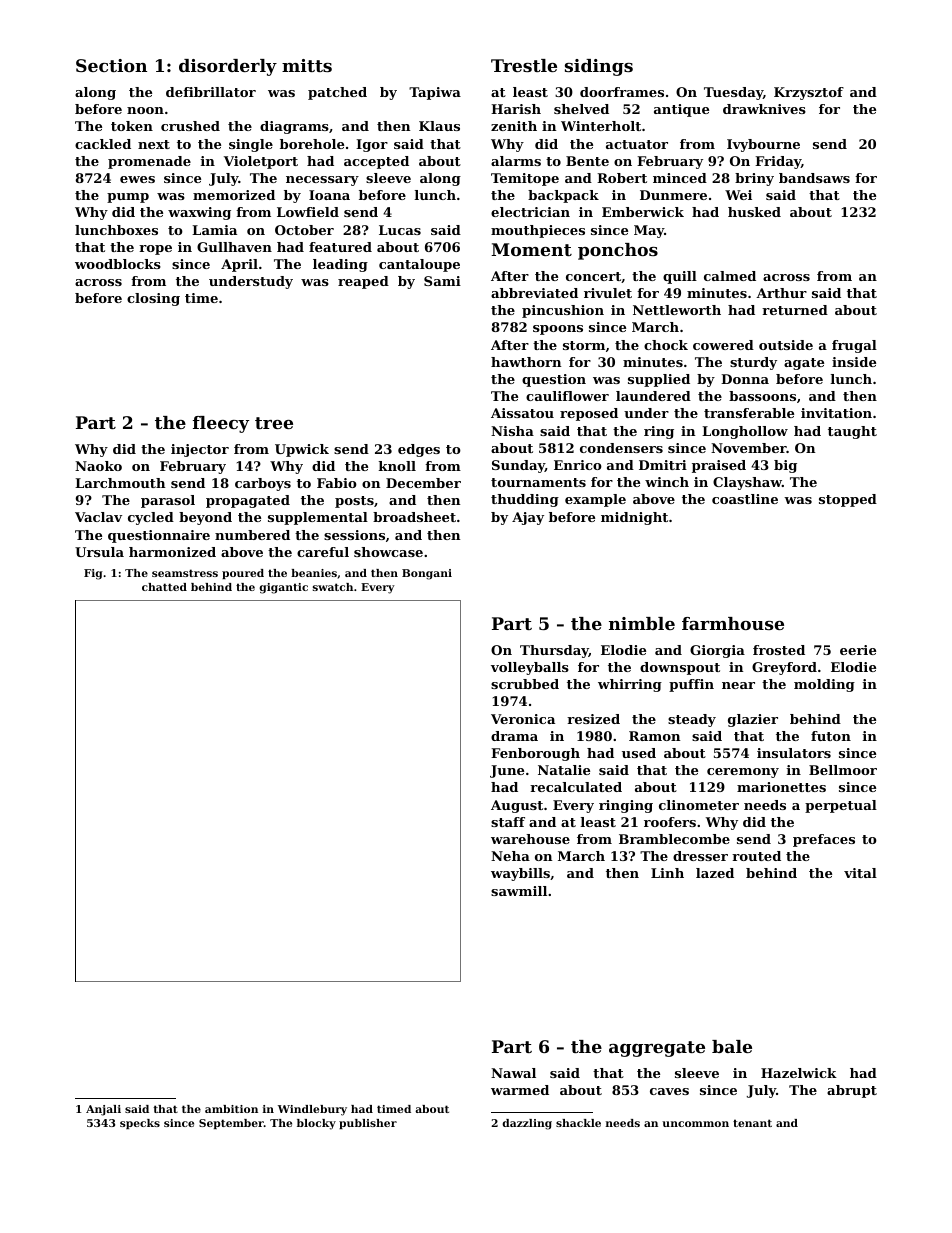 Image resolution: width=952 pixels, height=1233 pixels. I want to click on cowered, so click(723, 345).
